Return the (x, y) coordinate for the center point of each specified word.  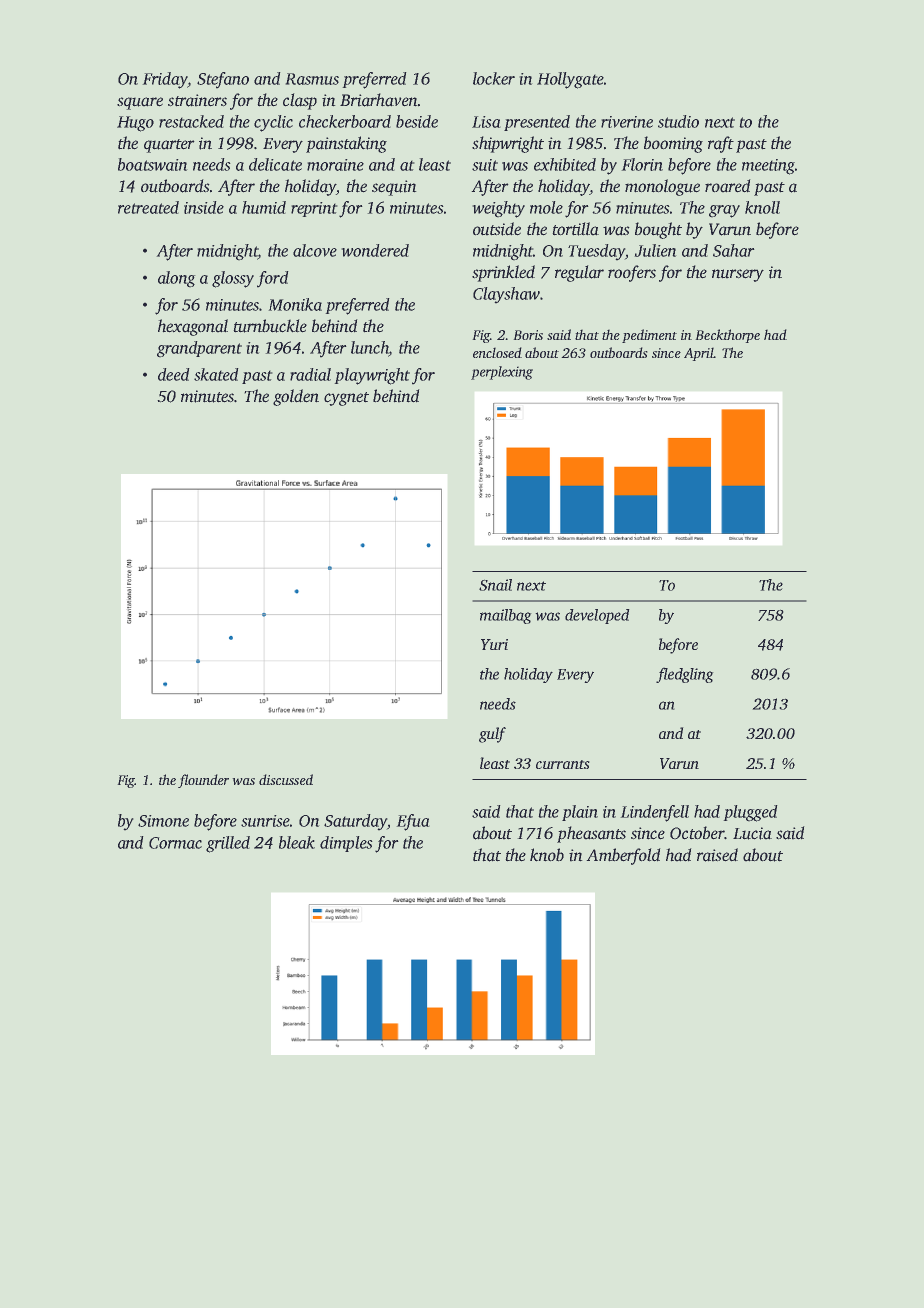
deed (173, 374)
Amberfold (623, 856)
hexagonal (193, 327)
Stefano (223, 80)
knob (547, 854)
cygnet (346, 399)
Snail (495, 585)
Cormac (175, 843)
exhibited (565, 164)
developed (597, 616)
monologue (662, 187)
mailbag (505, 616)
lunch (370, 347)
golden (296, 397)
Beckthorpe (728, 336)
